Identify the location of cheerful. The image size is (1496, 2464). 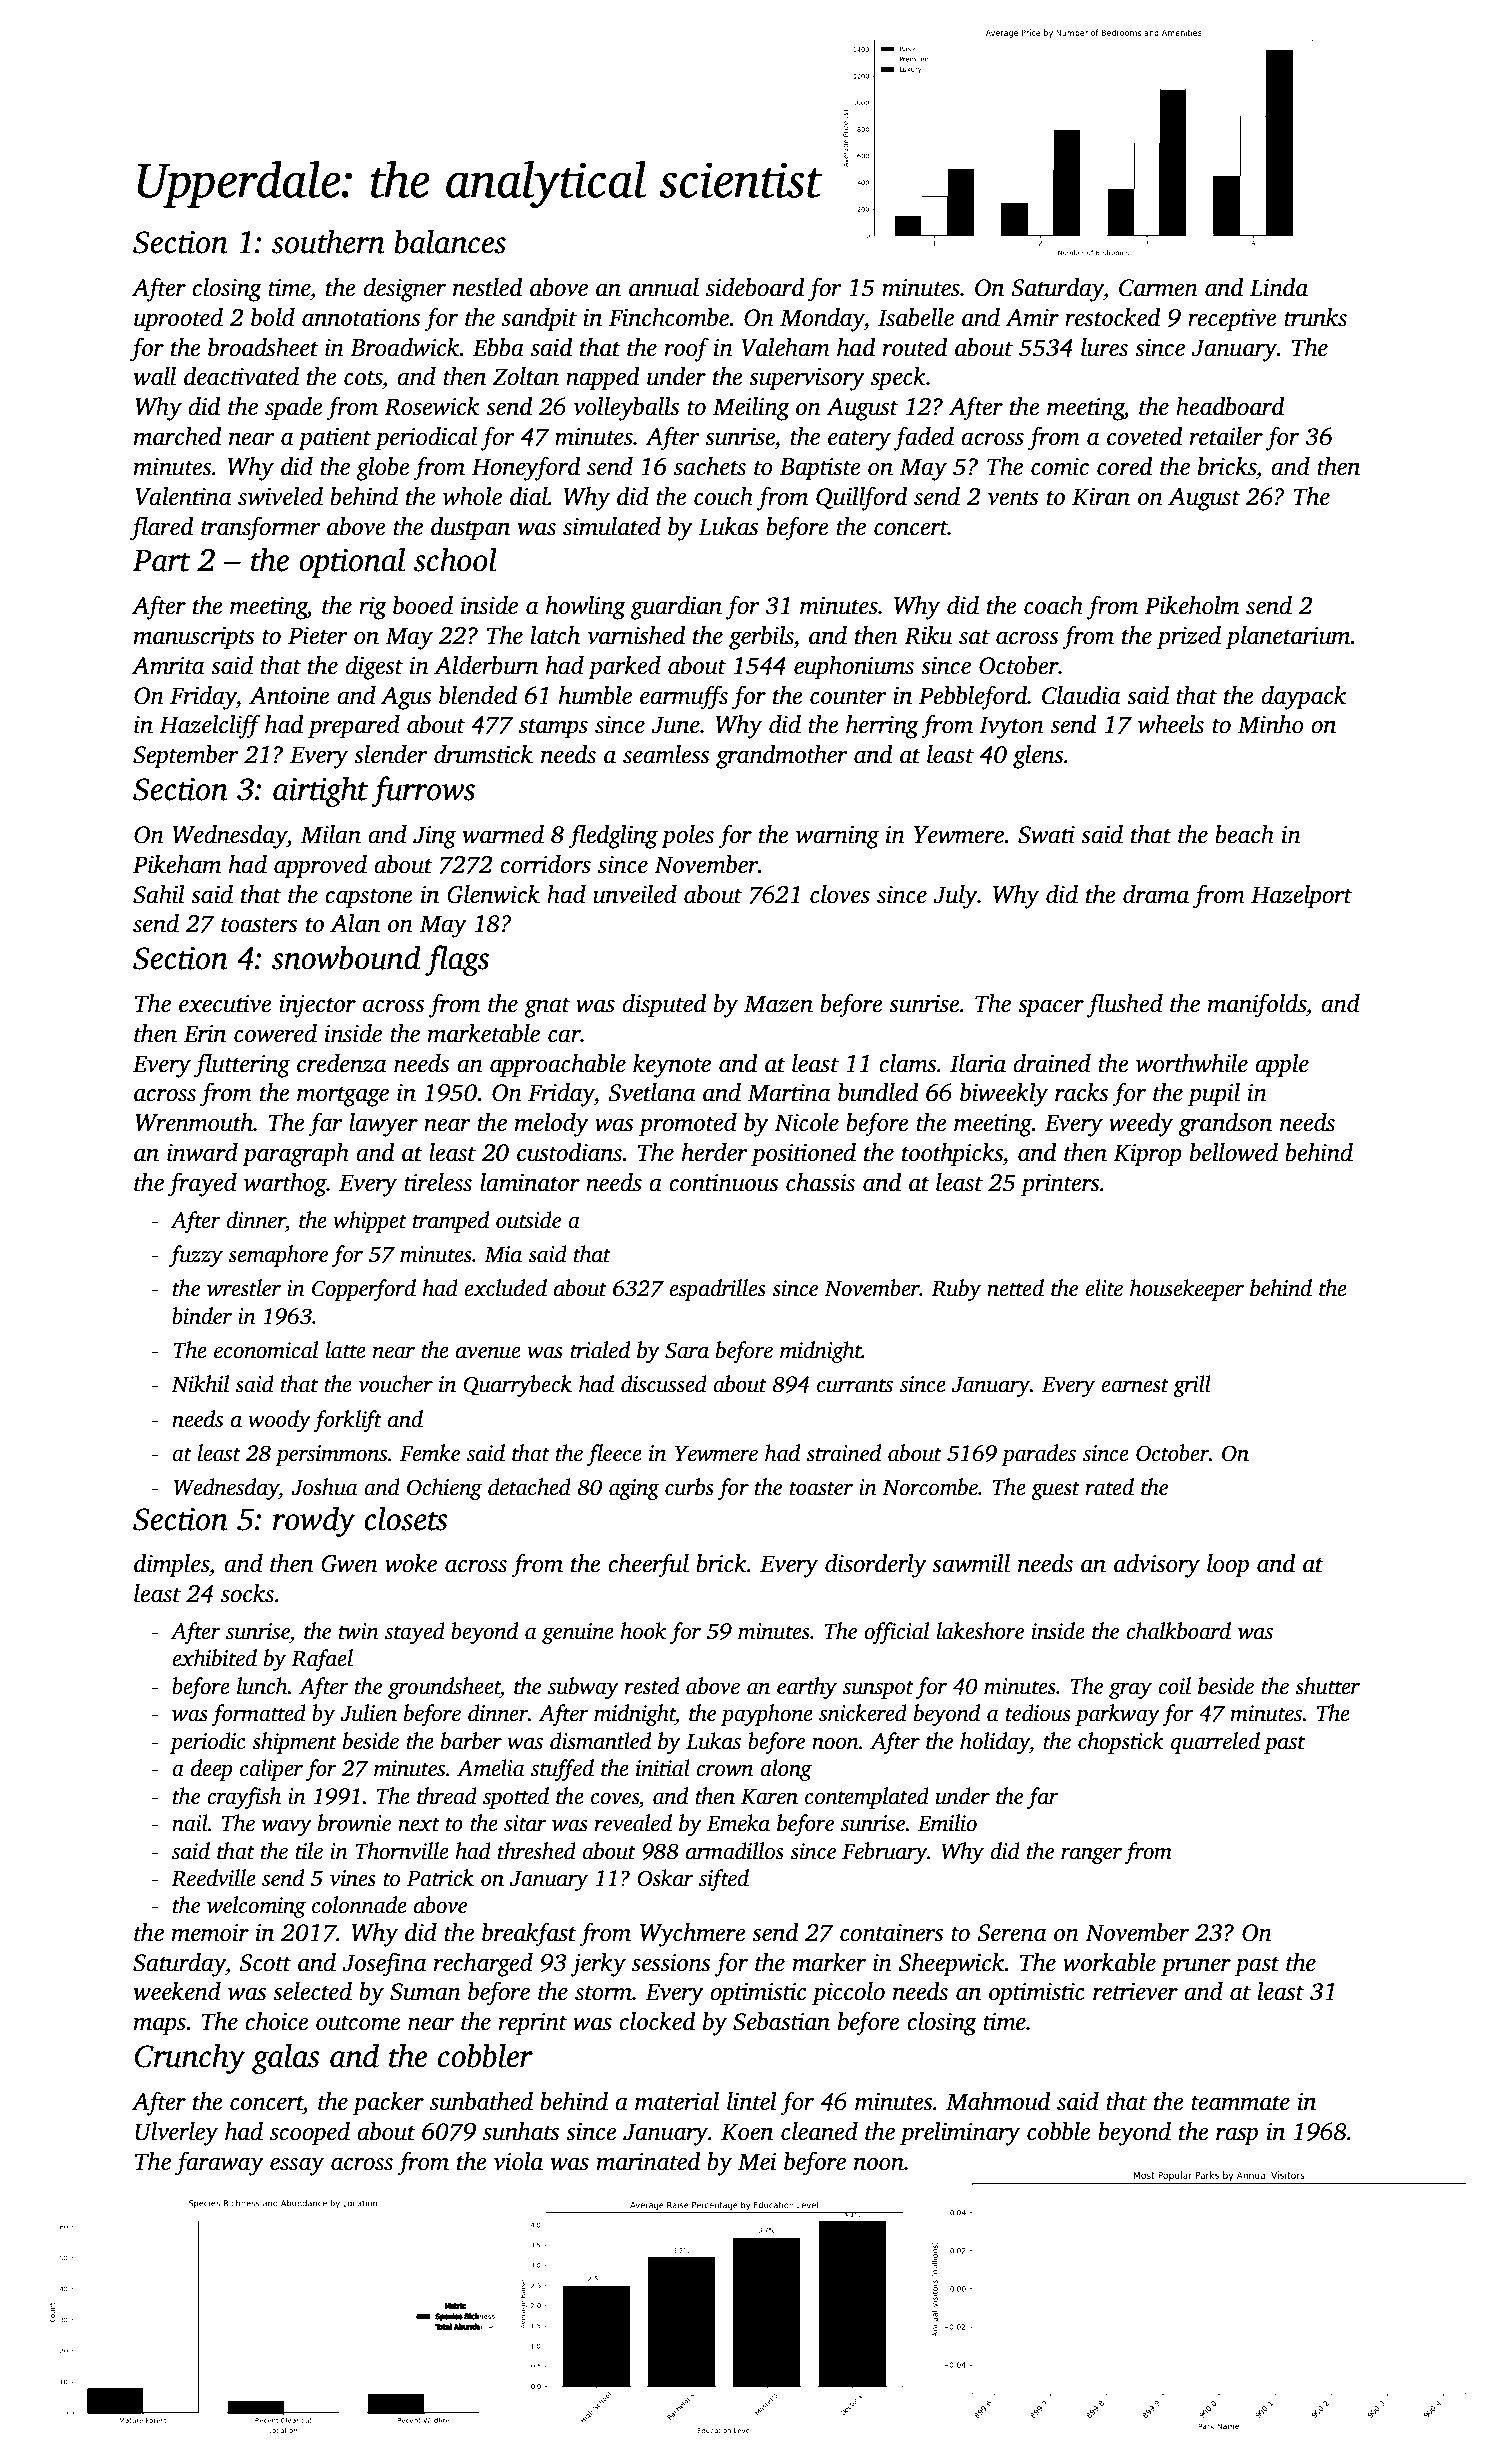
(648, 1565).
